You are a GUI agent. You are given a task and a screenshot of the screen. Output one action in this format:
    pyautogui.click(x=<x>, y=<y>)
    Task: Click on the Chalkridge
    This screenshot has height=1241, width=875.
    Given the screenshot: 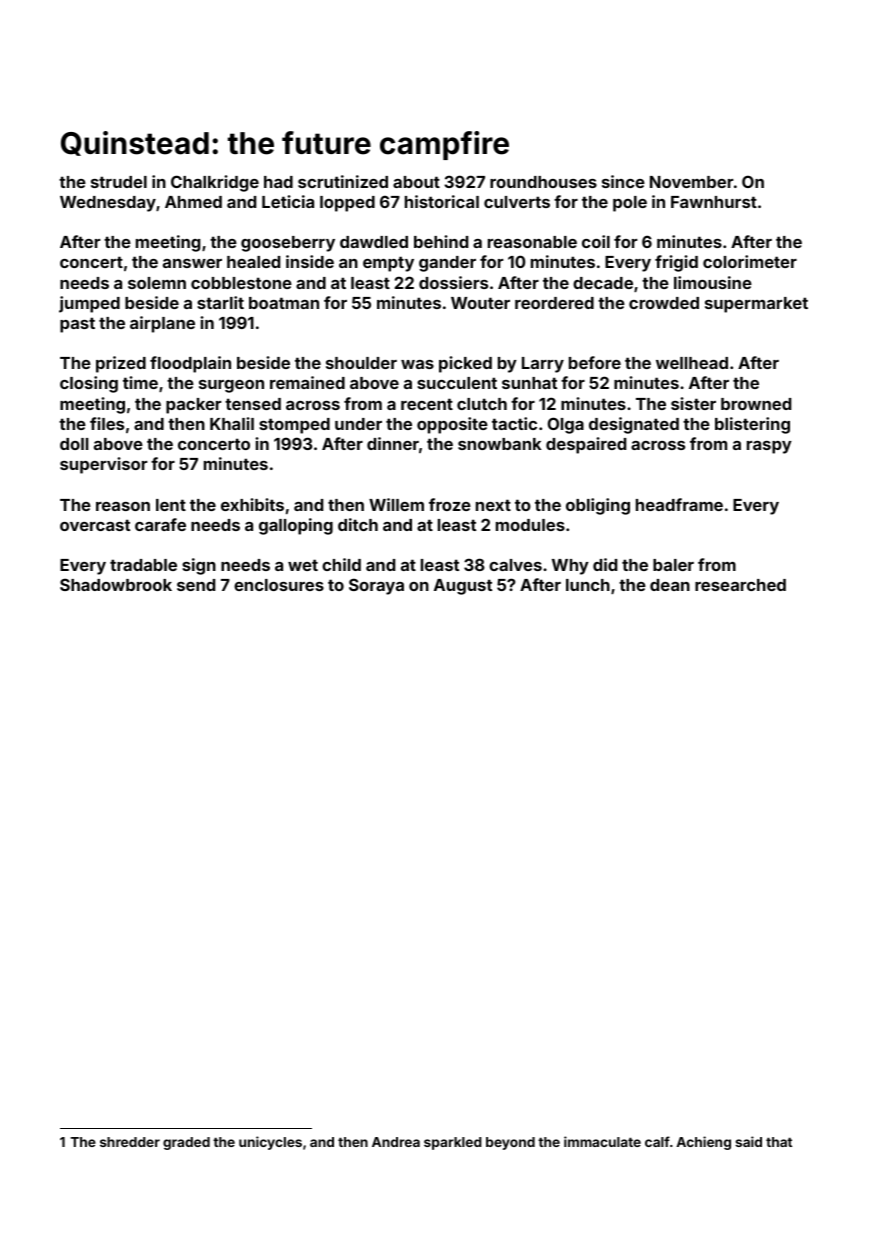 What is the action you would take?
    pyautogui.click(x=215, y=183)
